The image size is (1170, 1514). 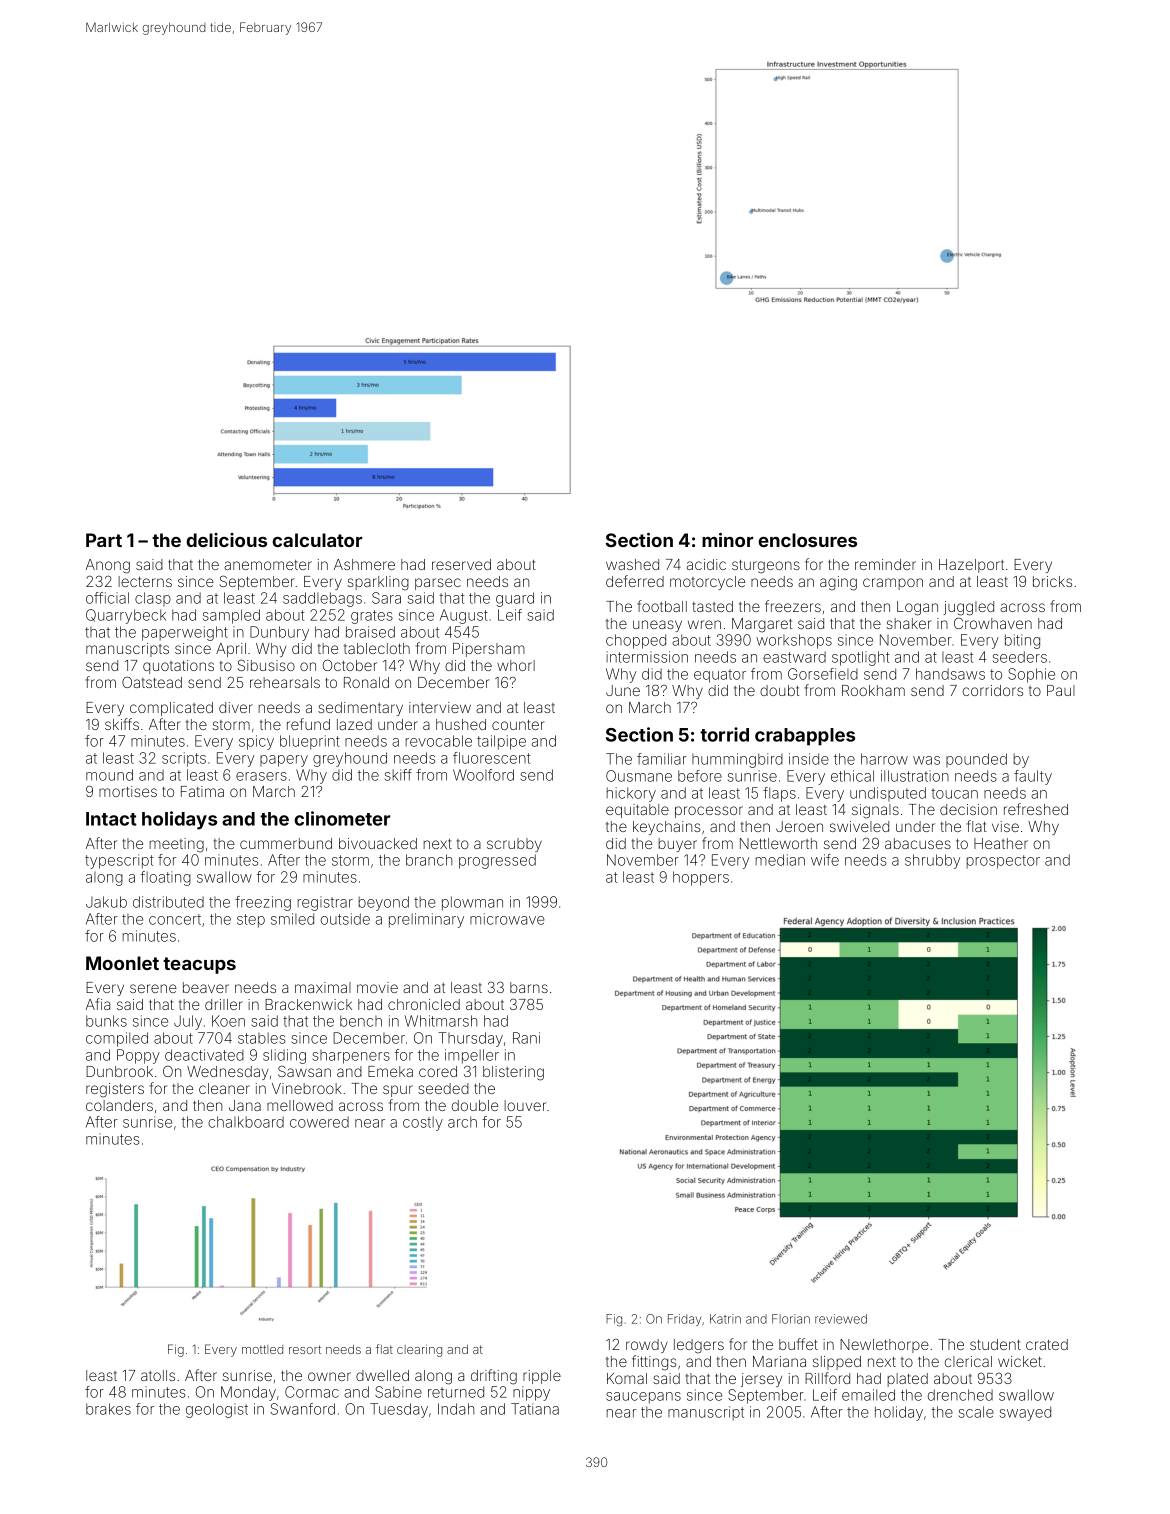 I want to click on student, so click(x=995, y=1344).
